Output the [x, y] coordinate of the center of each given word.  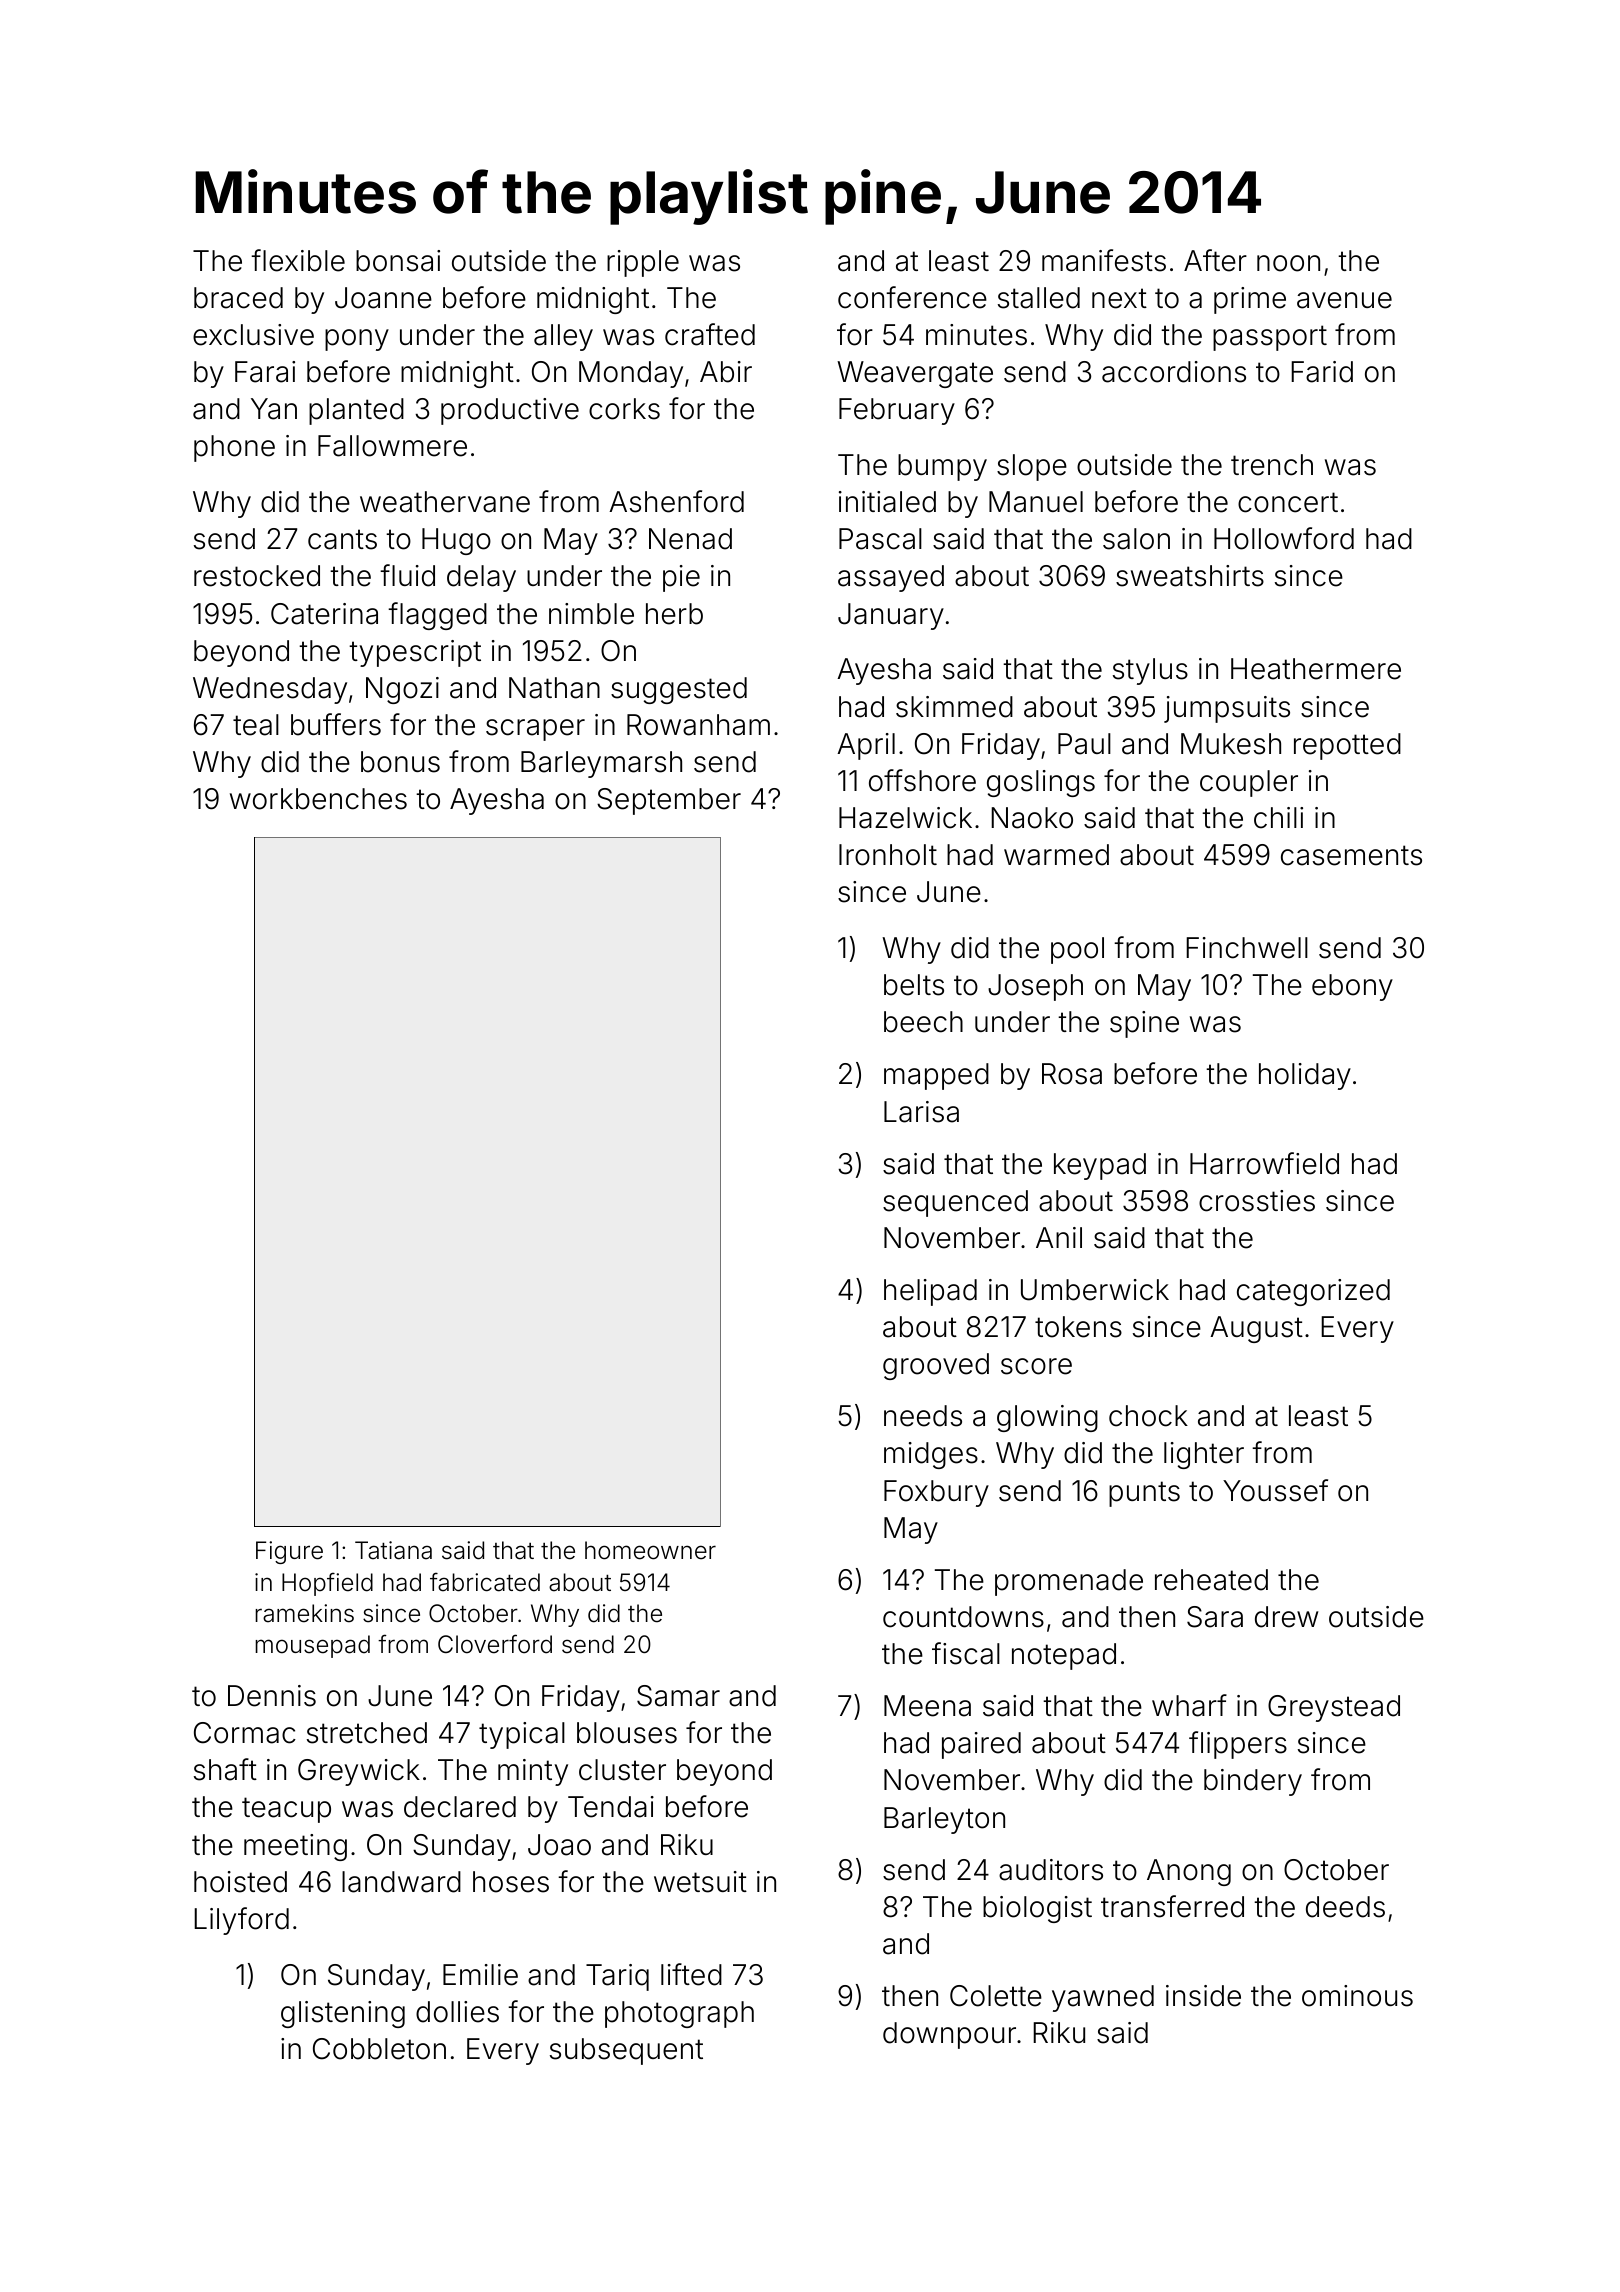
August [1256, 1329]
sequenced [955, 1203]
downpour [949, 2035]
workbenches [318, 799]
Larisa [921, 1112]
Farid [1322, 372]
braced [238, 298]
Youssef [1275, 1490]
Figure [289, 1552]
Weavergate [915, 374]
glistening [343, 2014]
